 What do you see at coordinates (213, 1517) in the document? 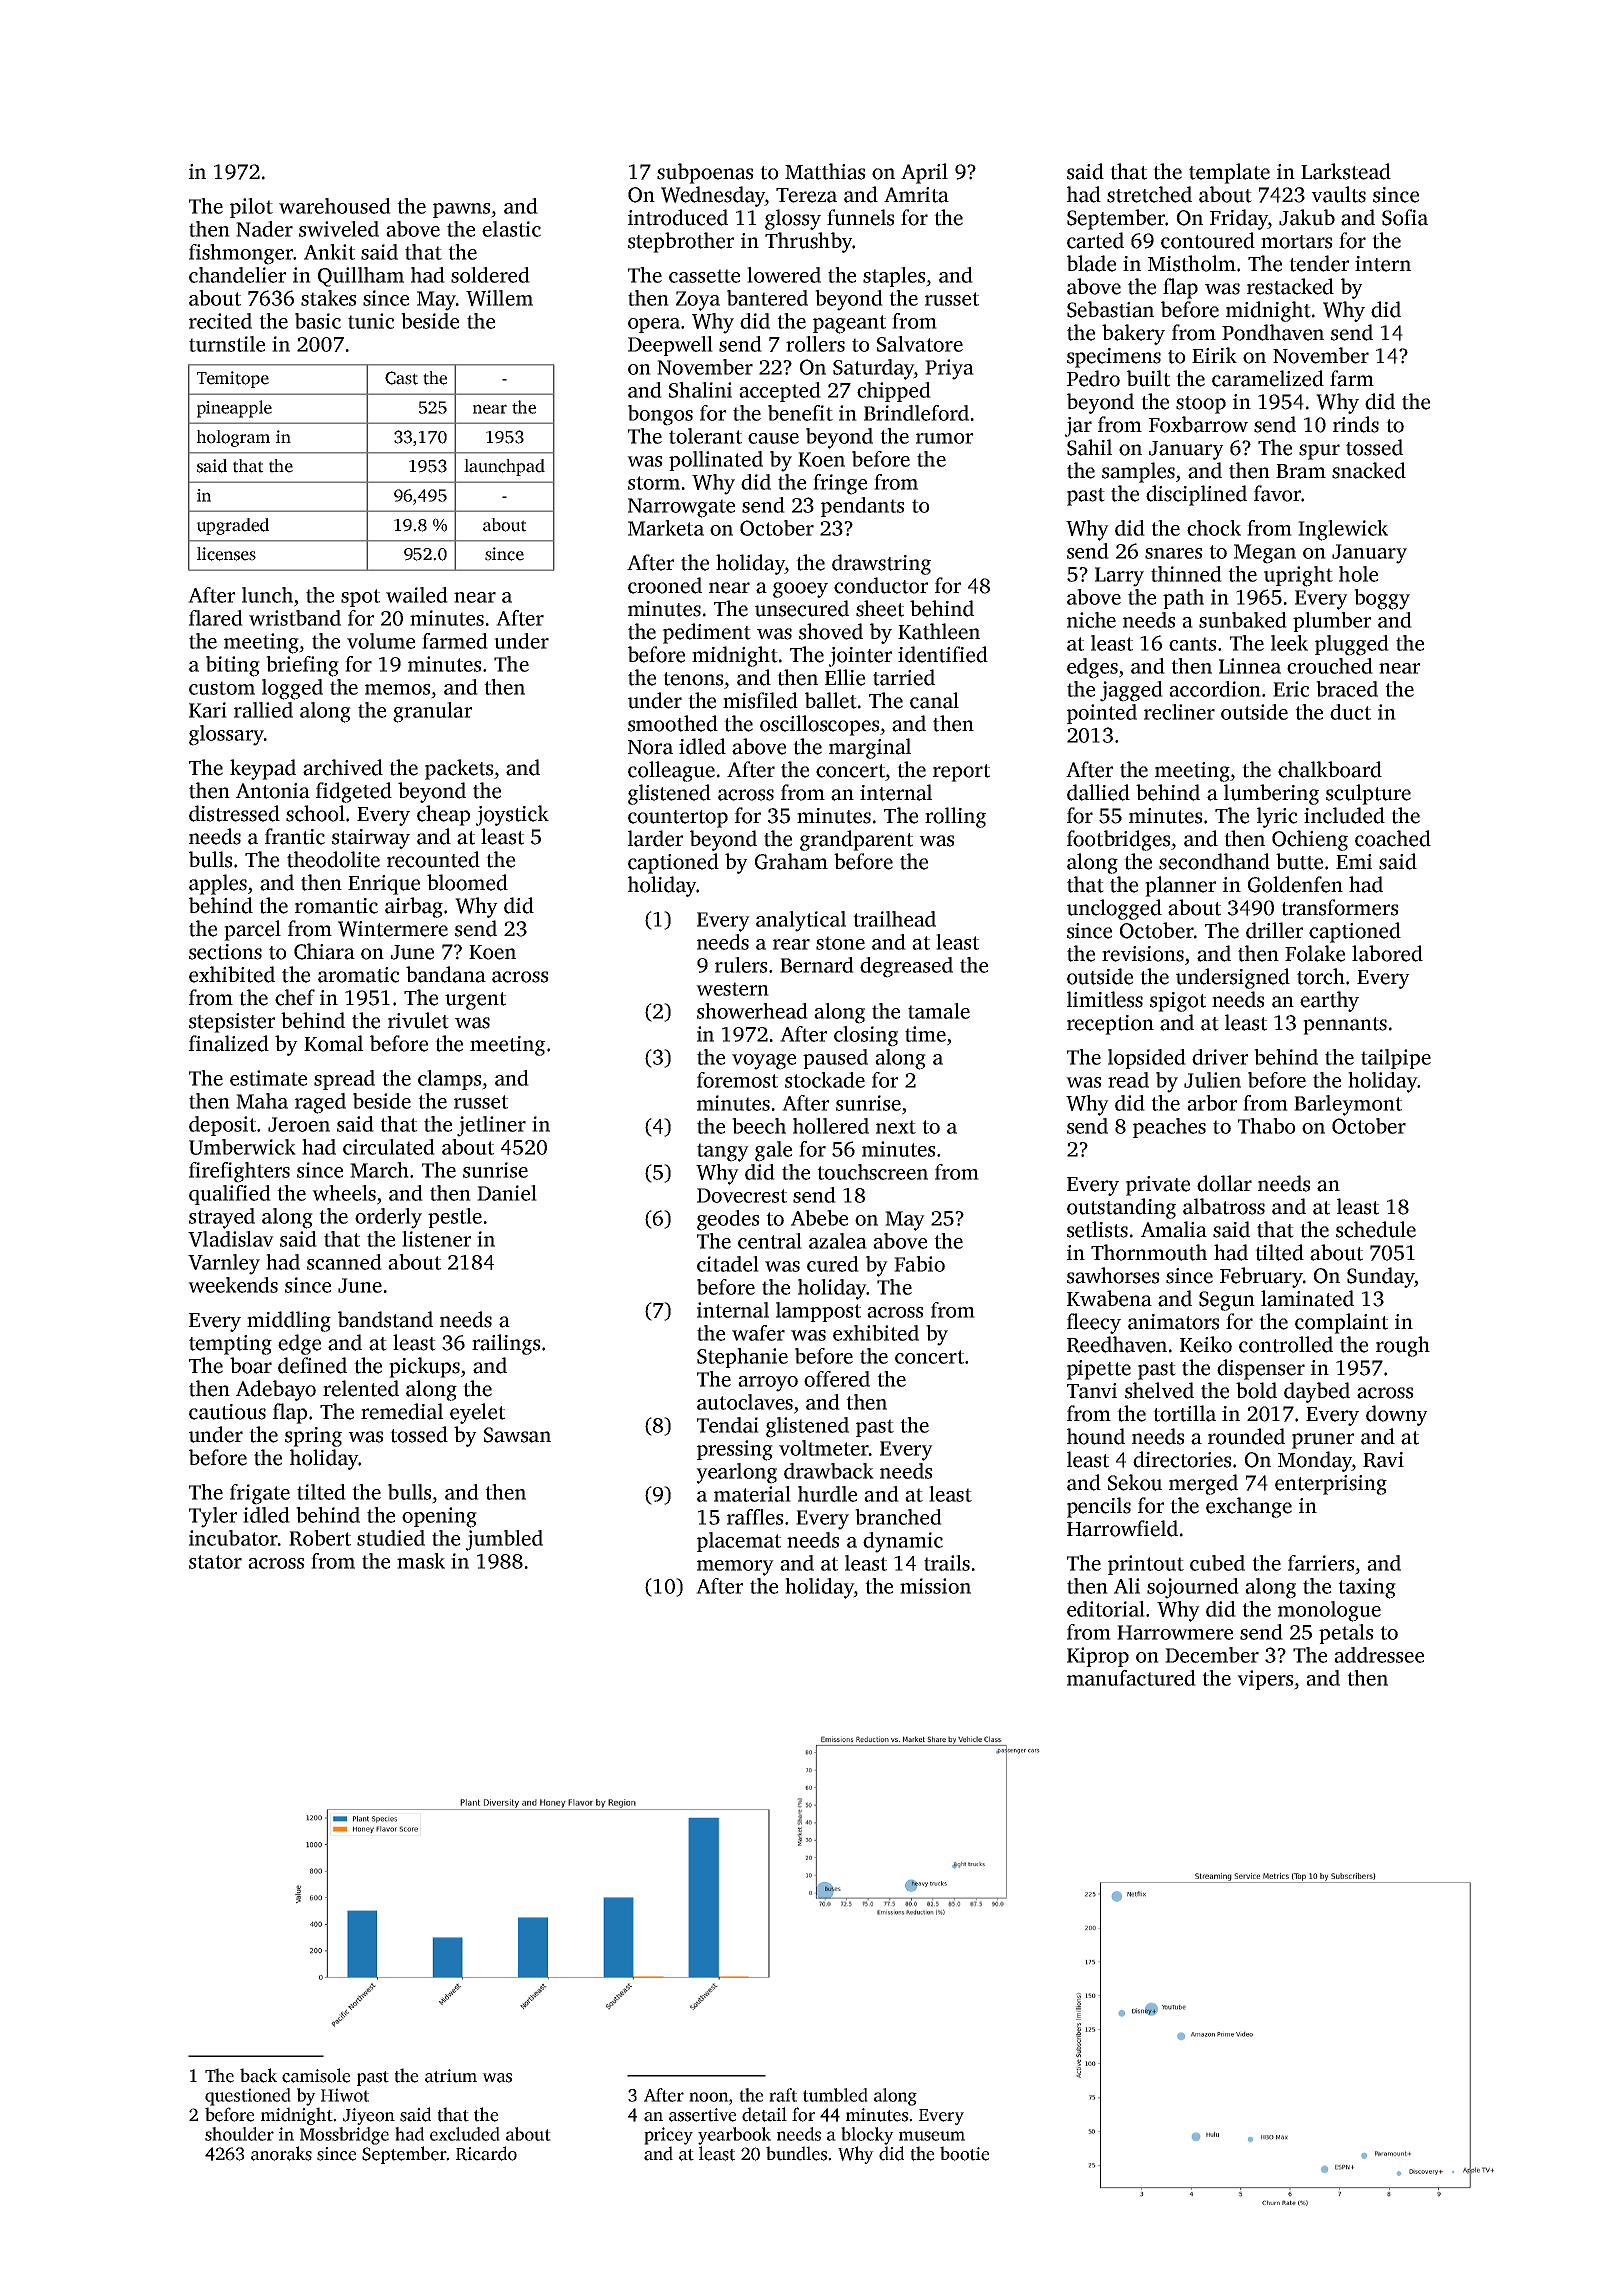
I see `Tyler` at bounding box center [213, 1517].
